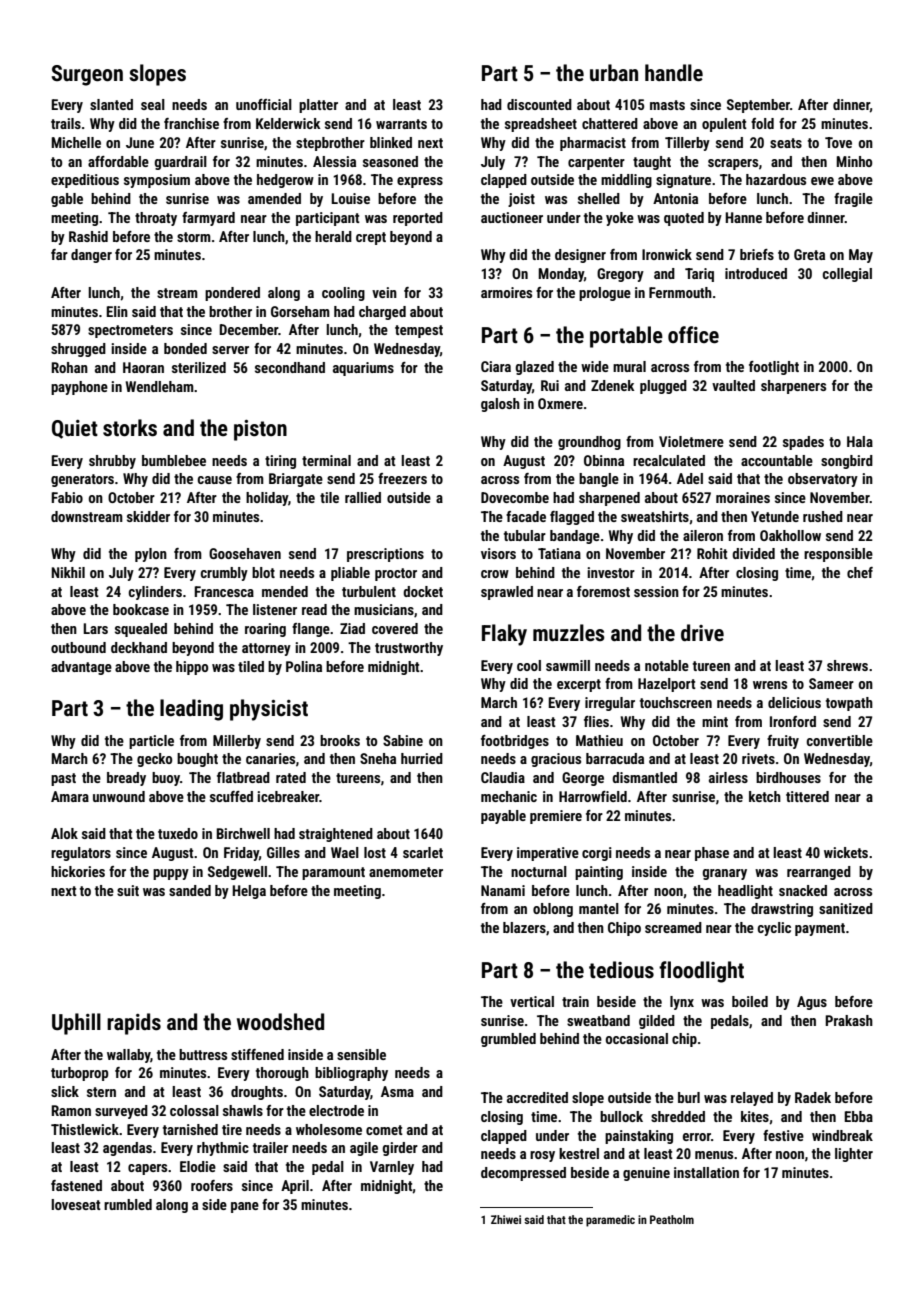 The width and height of the image is (924, 1308). Describe the element at coordinates (333, 873) in the image. I see `paramount` at that location.
